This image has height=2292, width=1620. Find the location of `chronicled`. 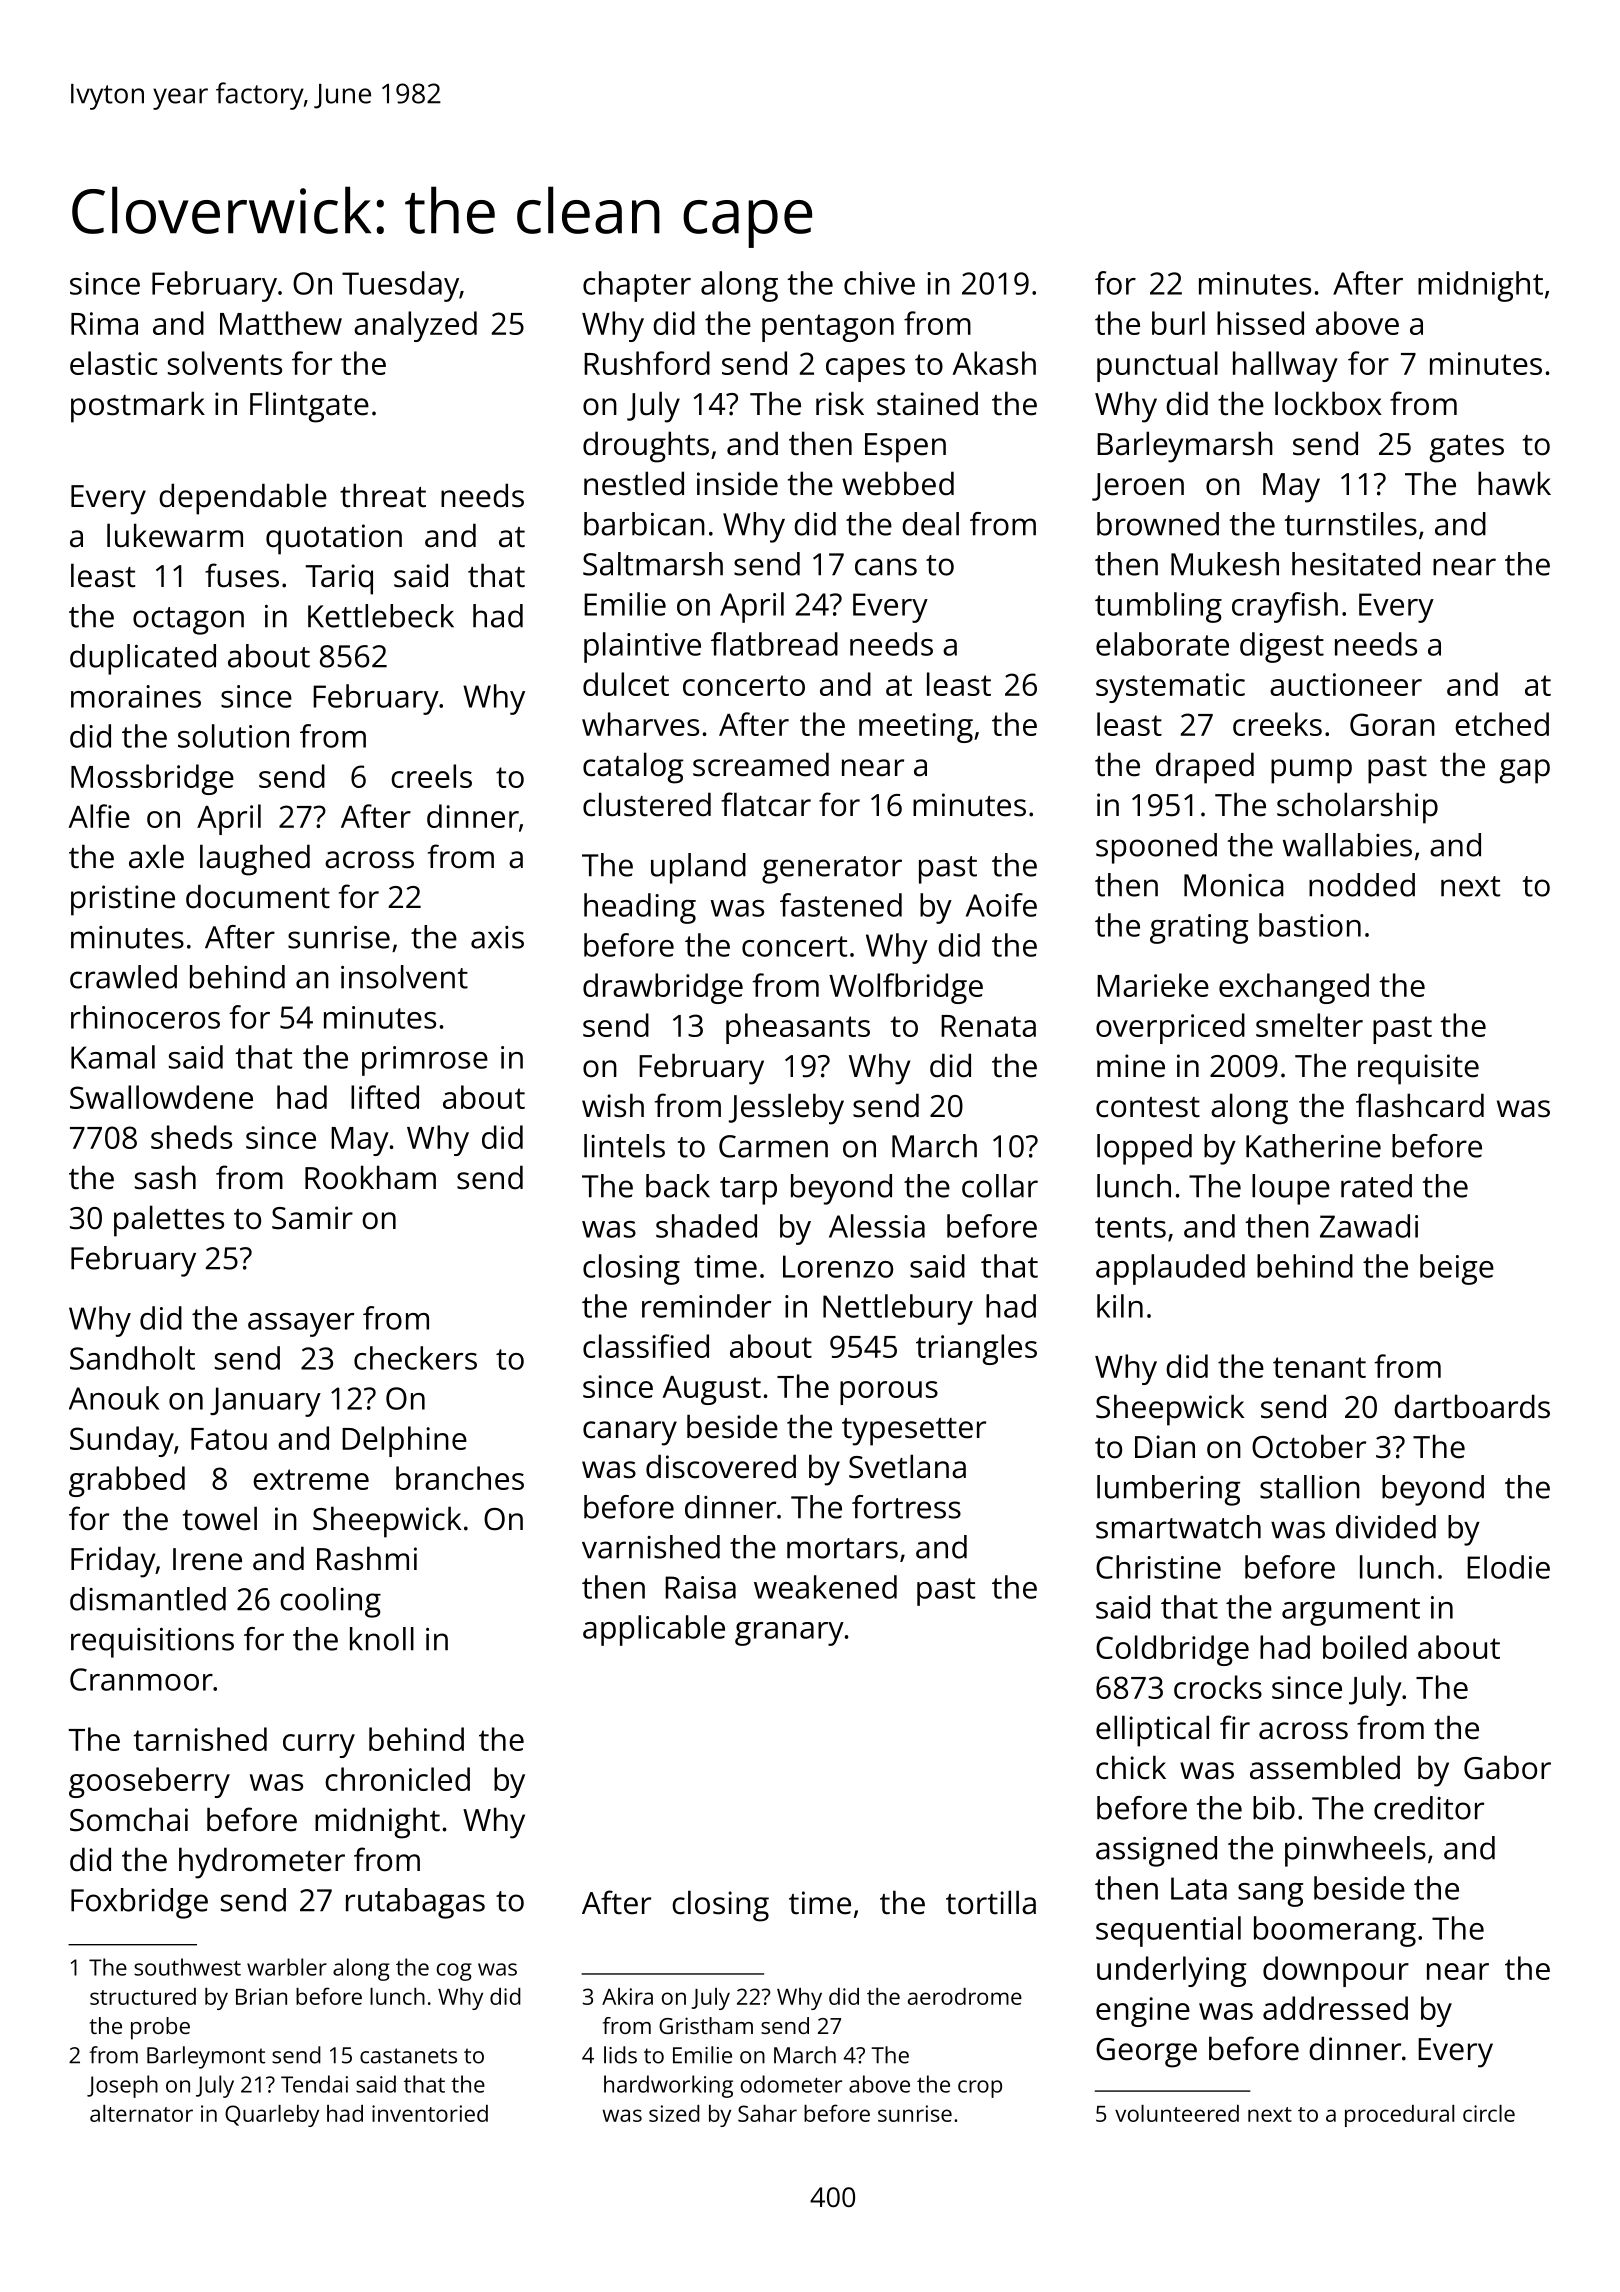

chronicled is located at coordinates (397, 1779).
